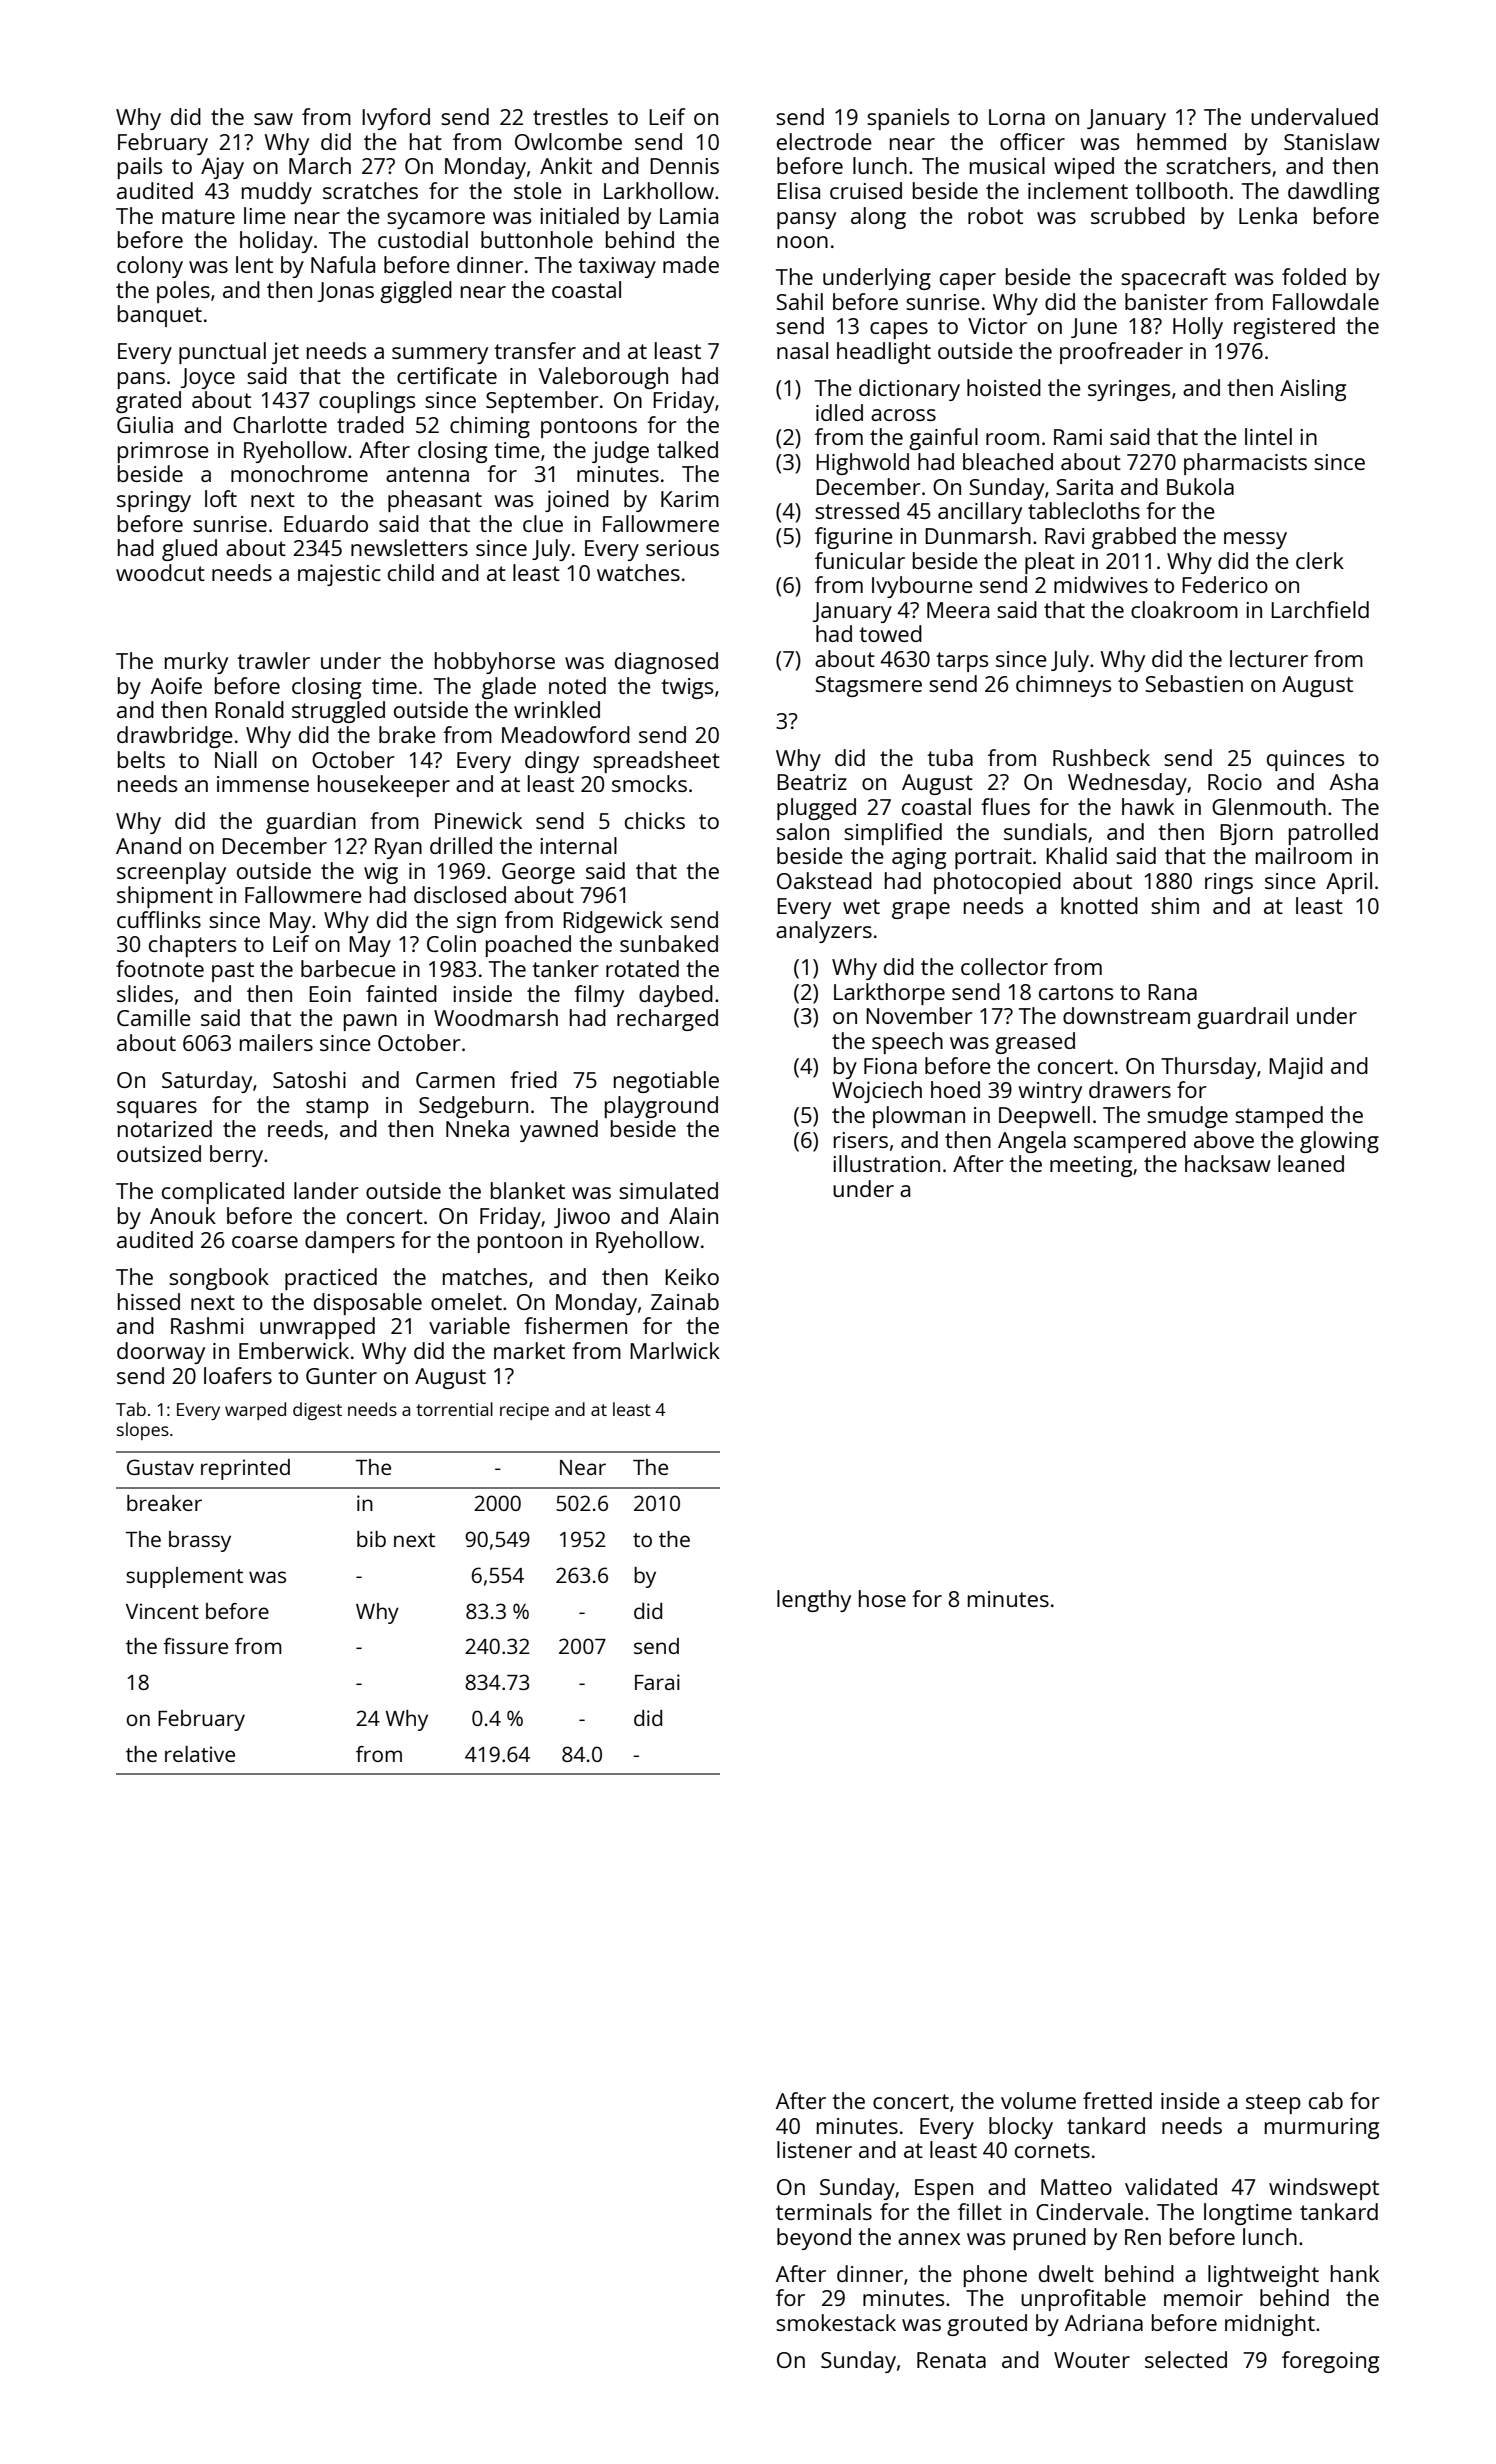  What do you see at coordinates (160, 1467) in the image?
I see `Gustav` at bounding box center [160, 1467].
